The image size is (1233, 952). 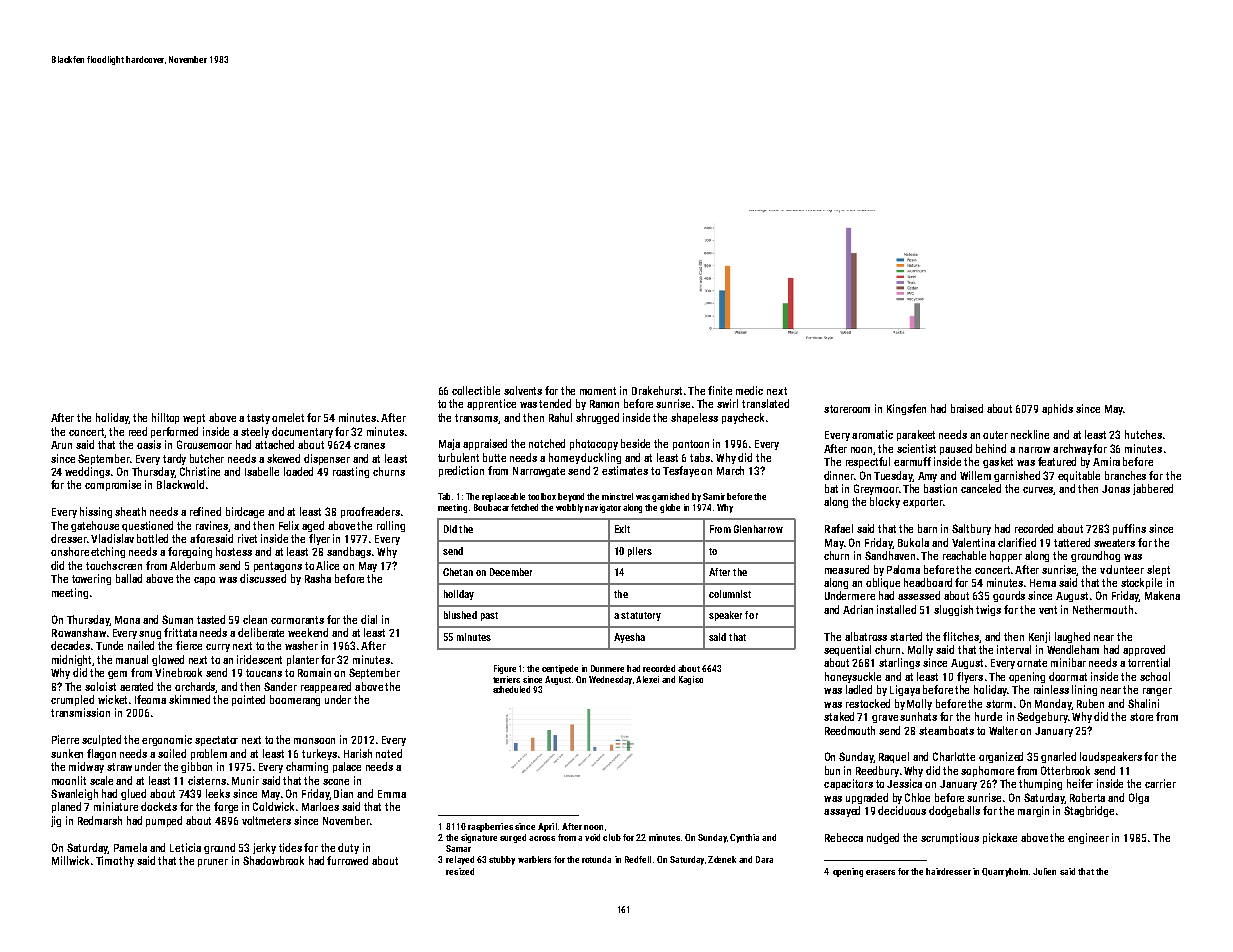 What do you see at coordinates (288, 417) in the image?
I see `omelet` at bounding box center [288, 417].
